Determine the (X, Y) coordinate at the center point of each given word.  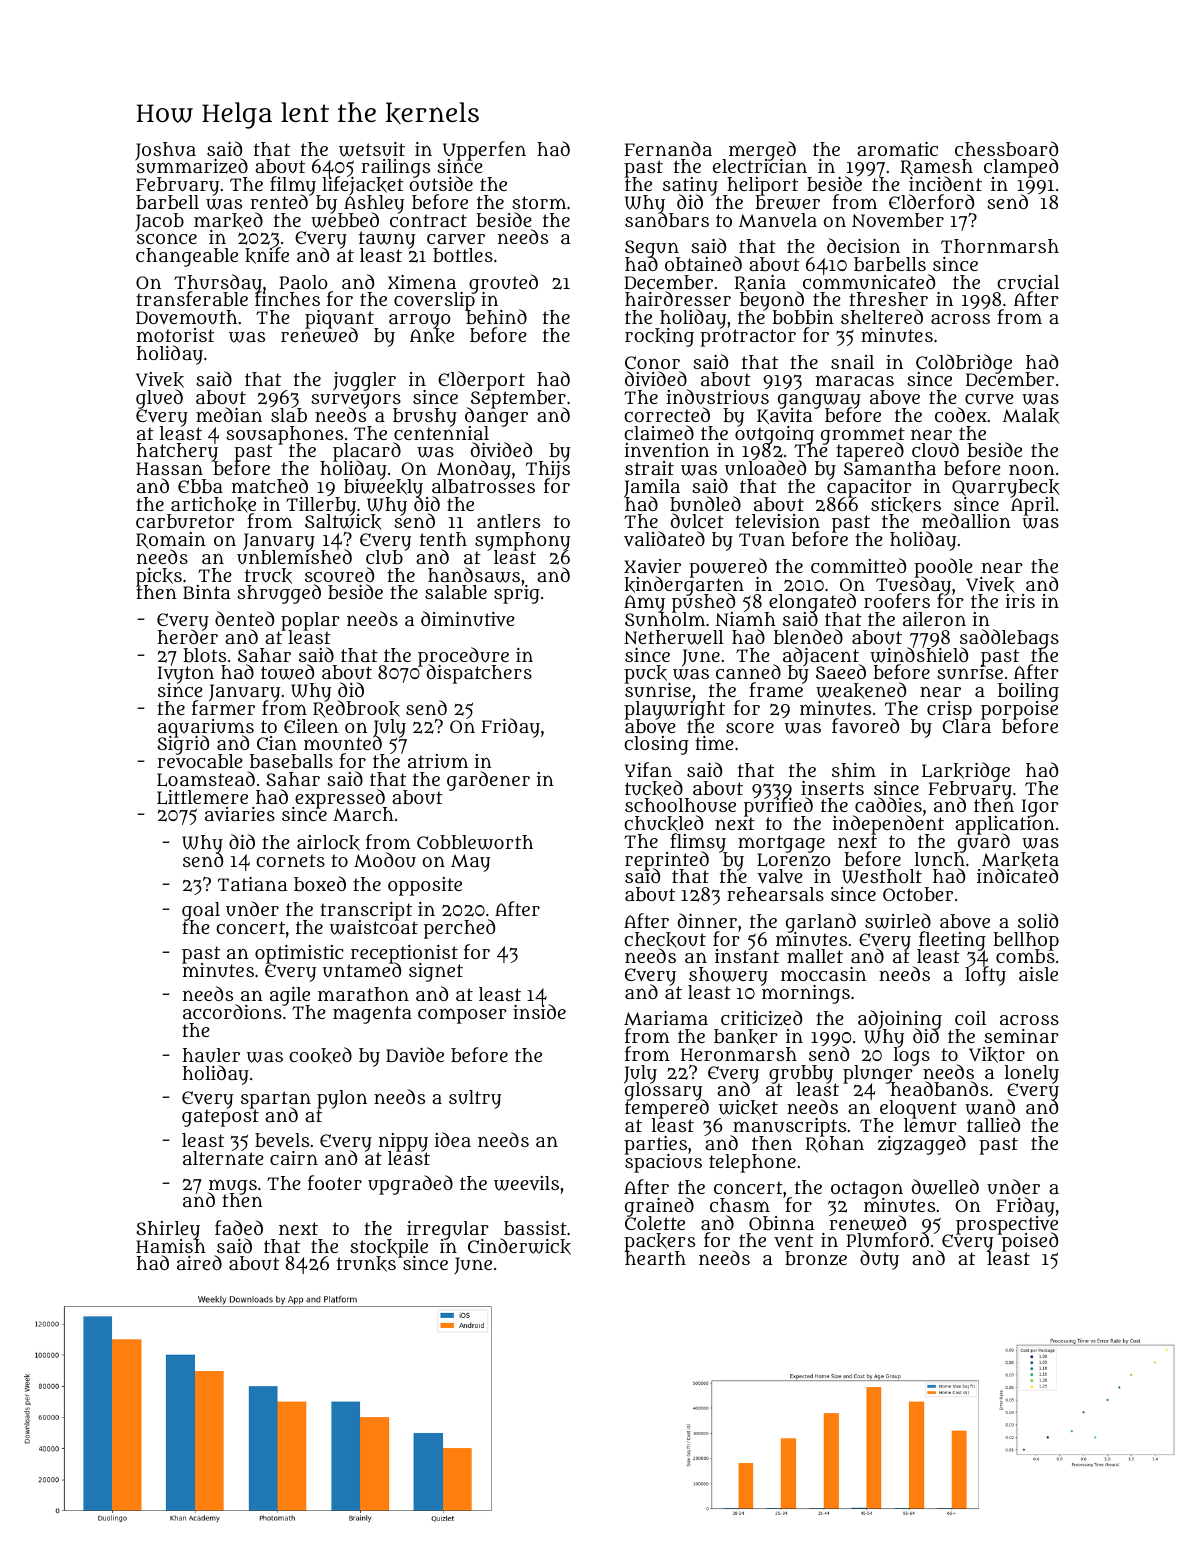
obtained (703, 263)
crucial (1028, 282)
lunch (940, 859)
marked (228, 220)
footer (335, 1182)
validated (664, 538)
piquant (340, 319)
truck (268, 576)
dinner (707, 920)
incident (945, 184)
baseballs (291, 761)
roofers (897, 600)
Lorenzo (794, 860)
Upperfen (484, 150)
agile (290, 996)
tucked (654, 788)
